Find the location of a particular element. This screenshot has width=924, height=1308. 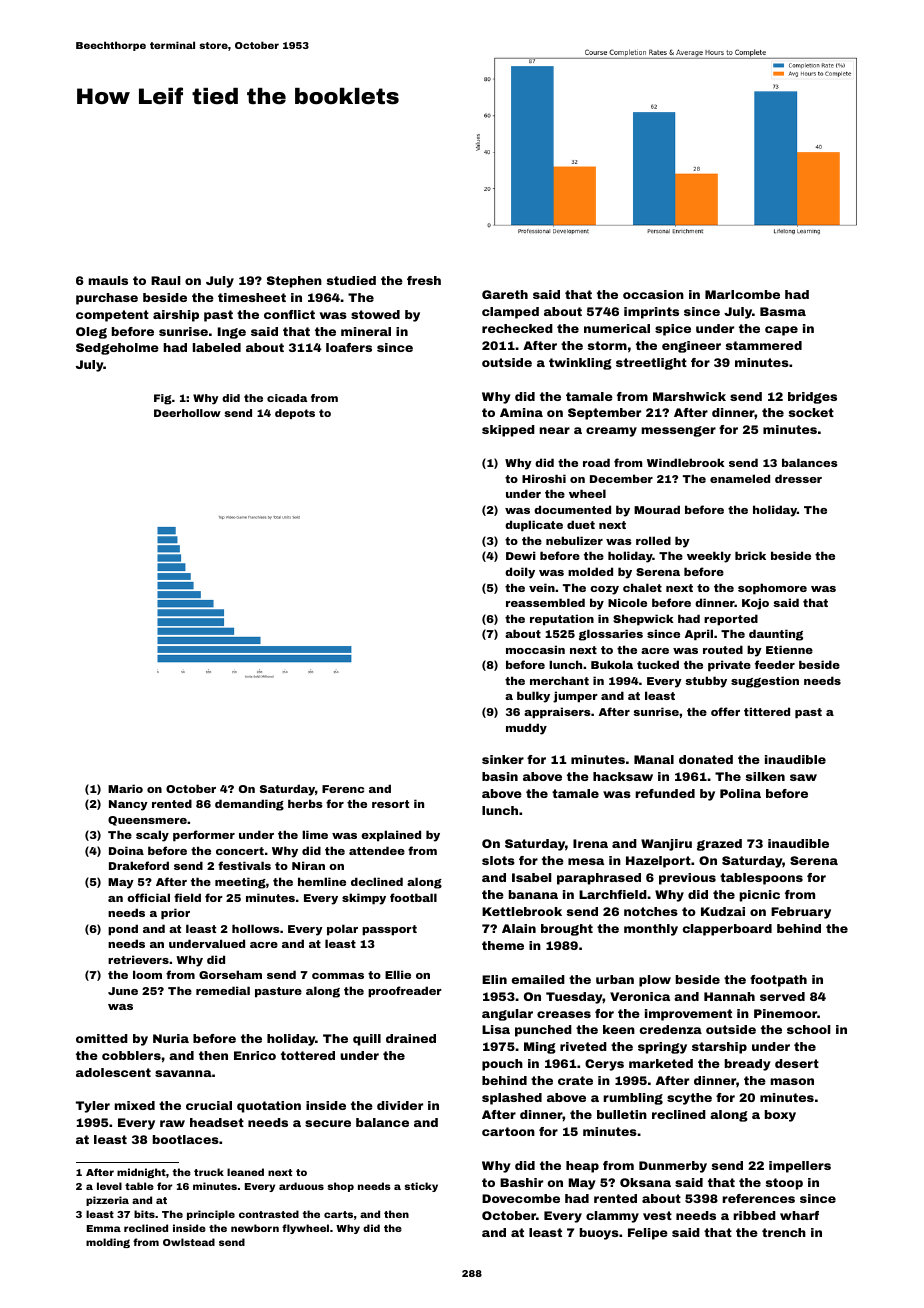

enameled is located at coordinates (740, 478).
